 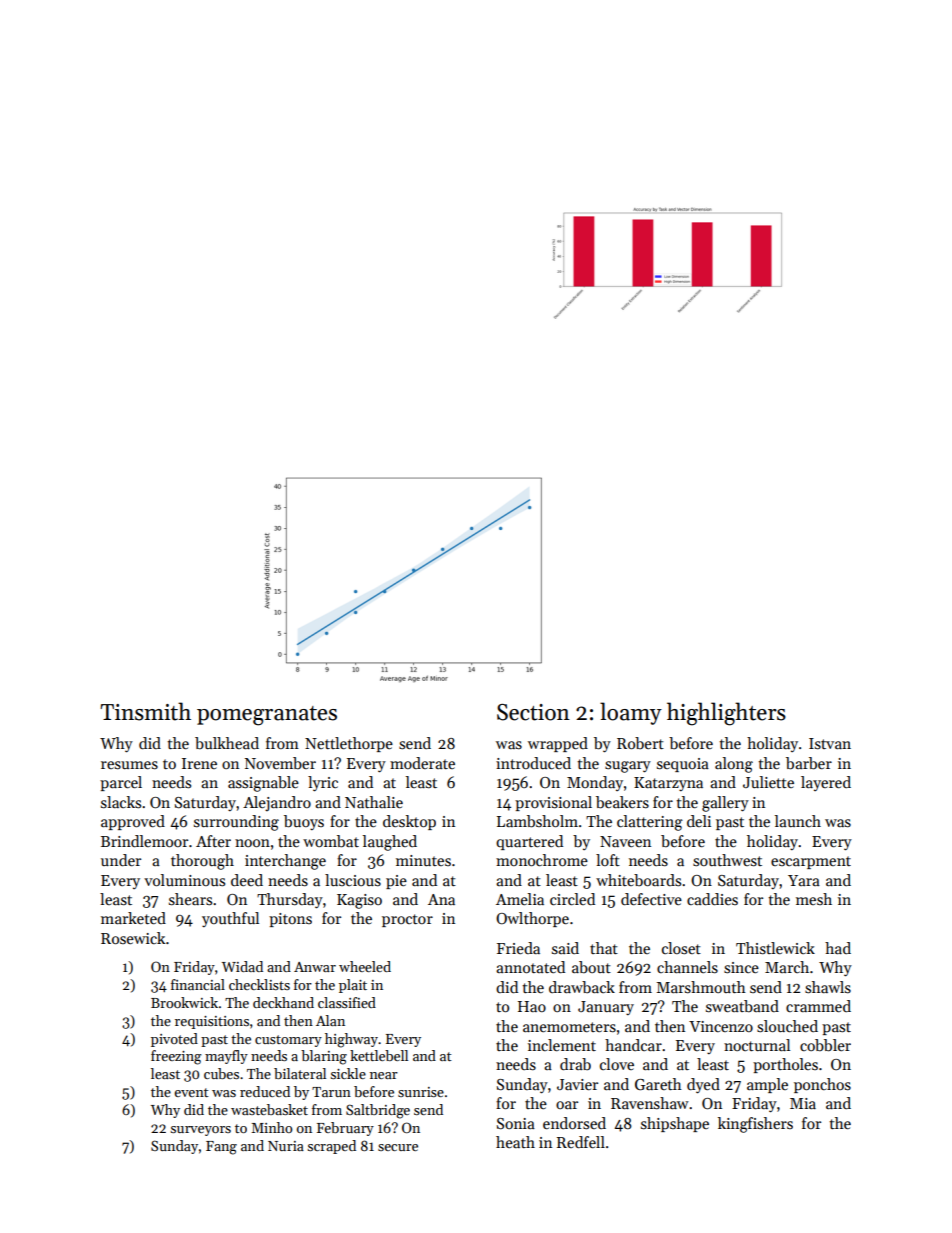 I want to click on layered, so click(x=826, y=783).
